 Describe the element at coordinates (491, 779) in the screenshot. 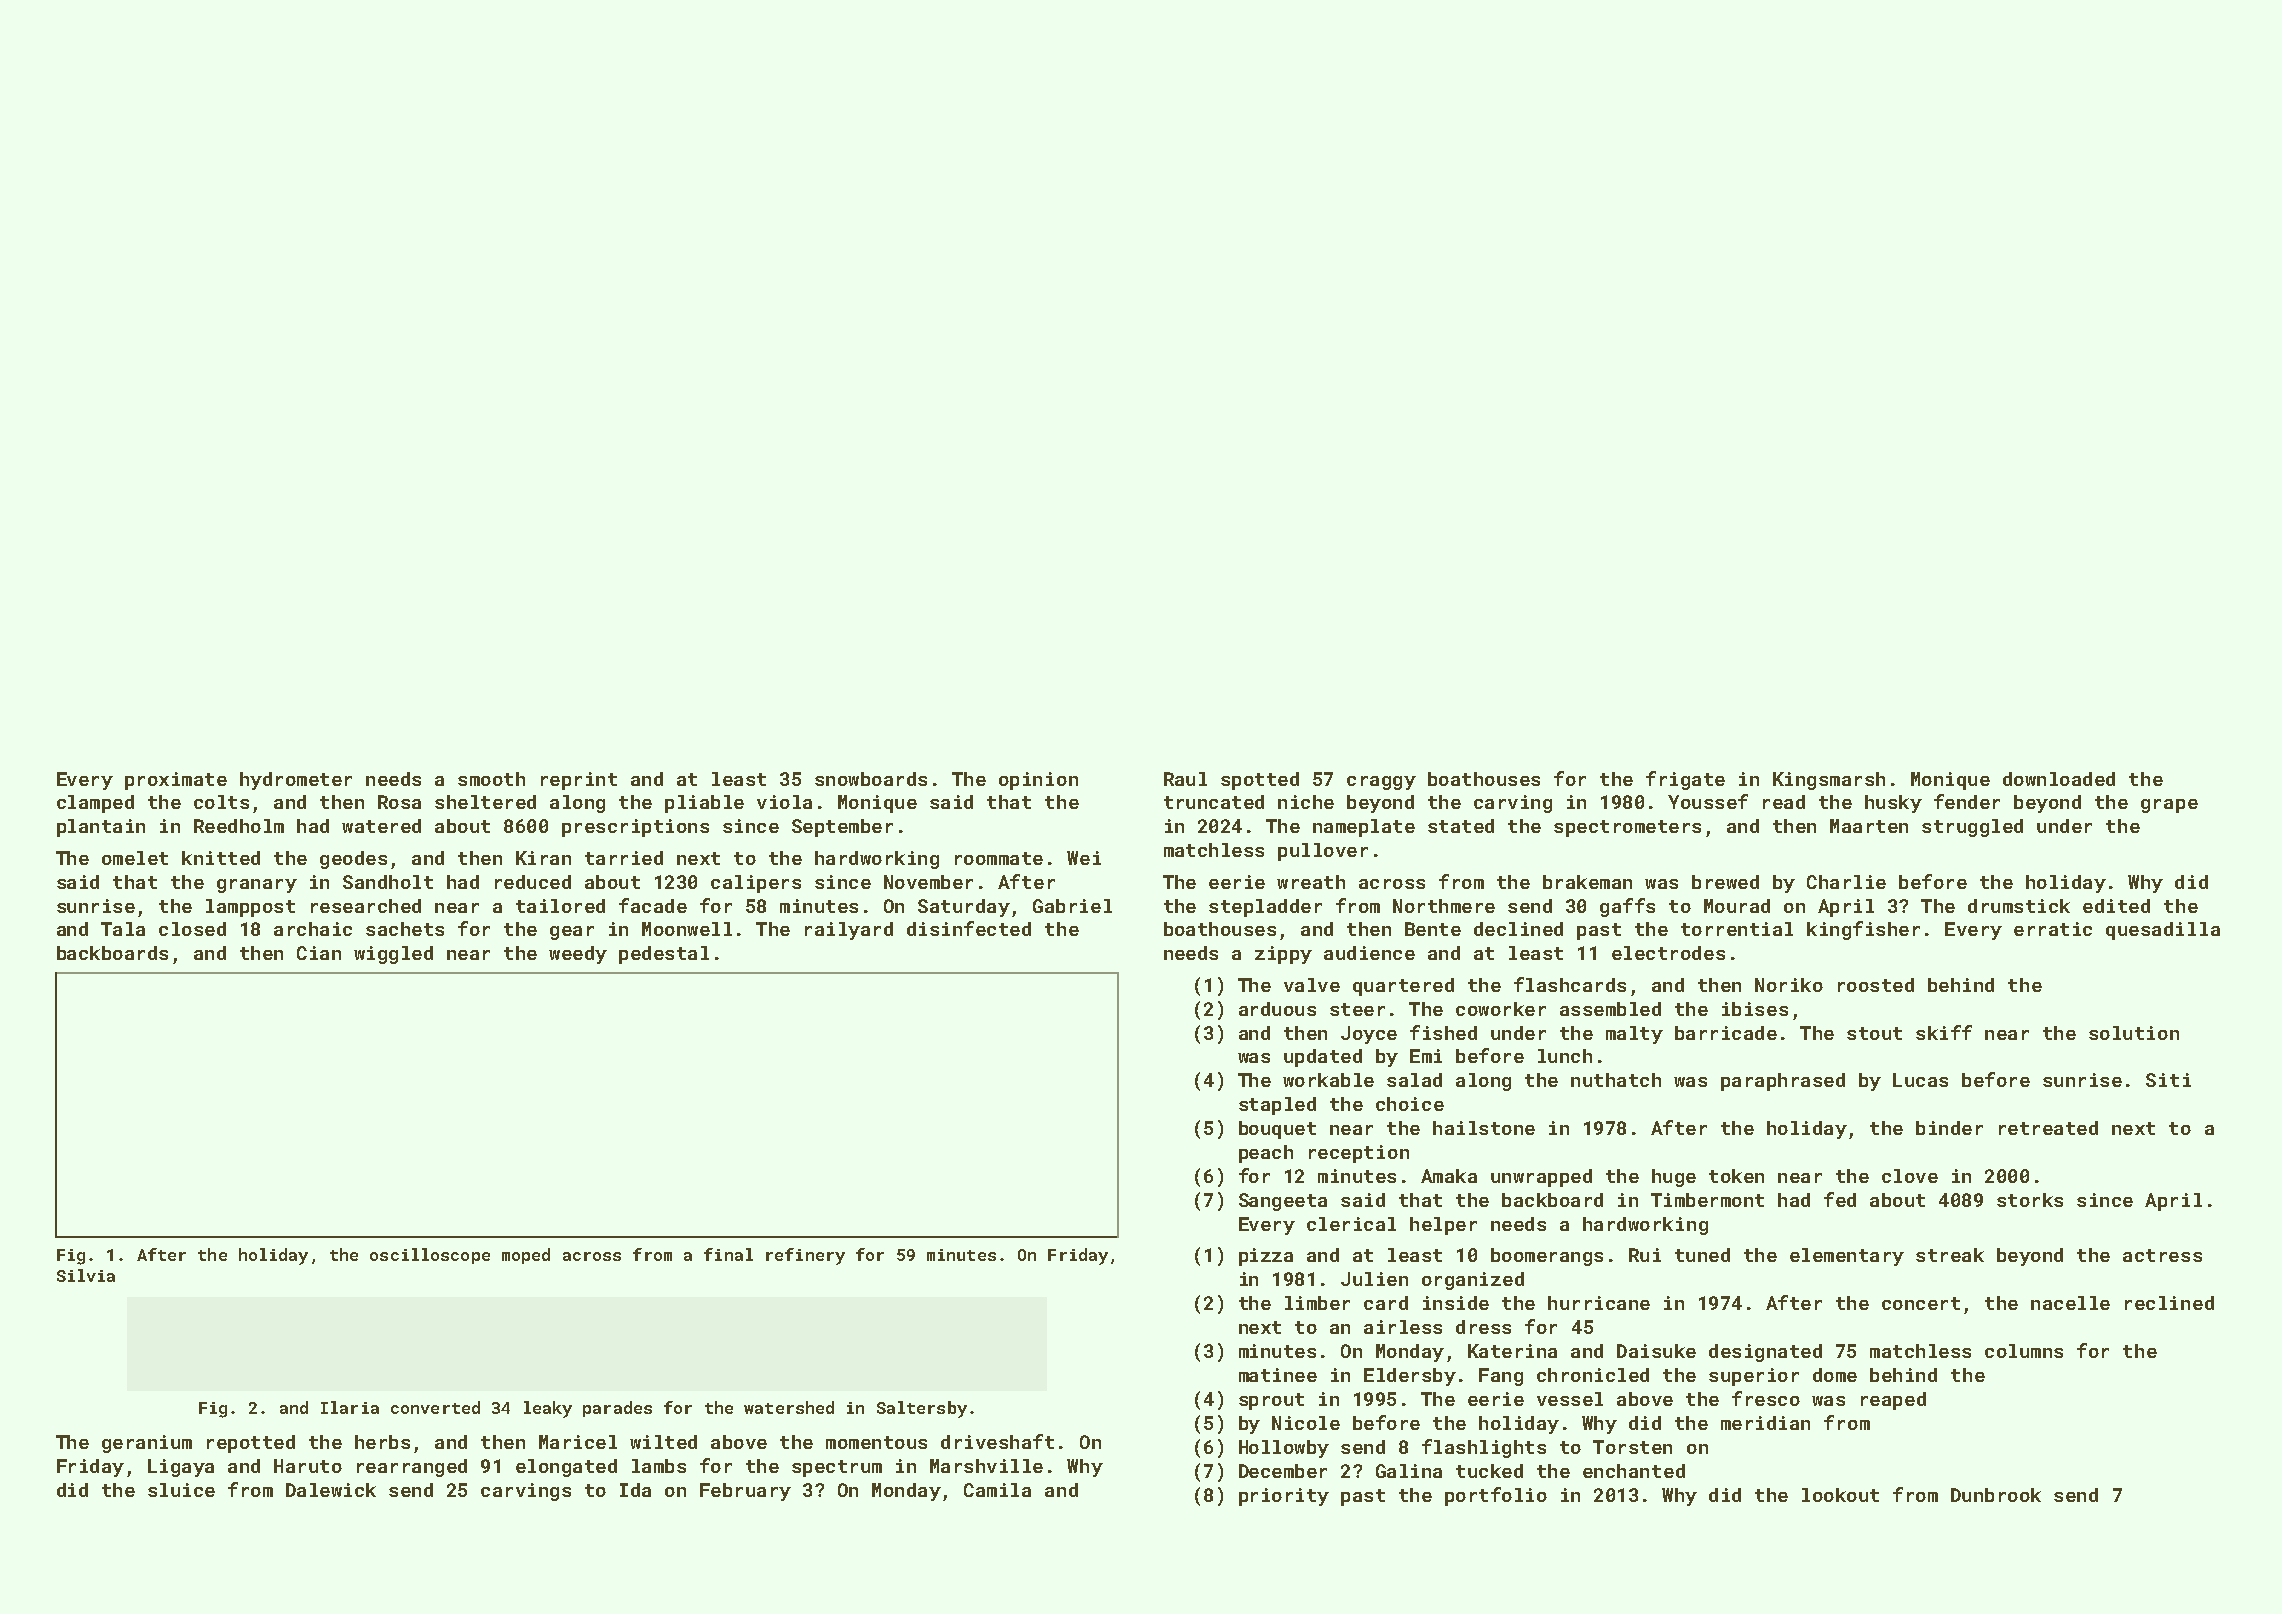

I see `smooth` at that location.
